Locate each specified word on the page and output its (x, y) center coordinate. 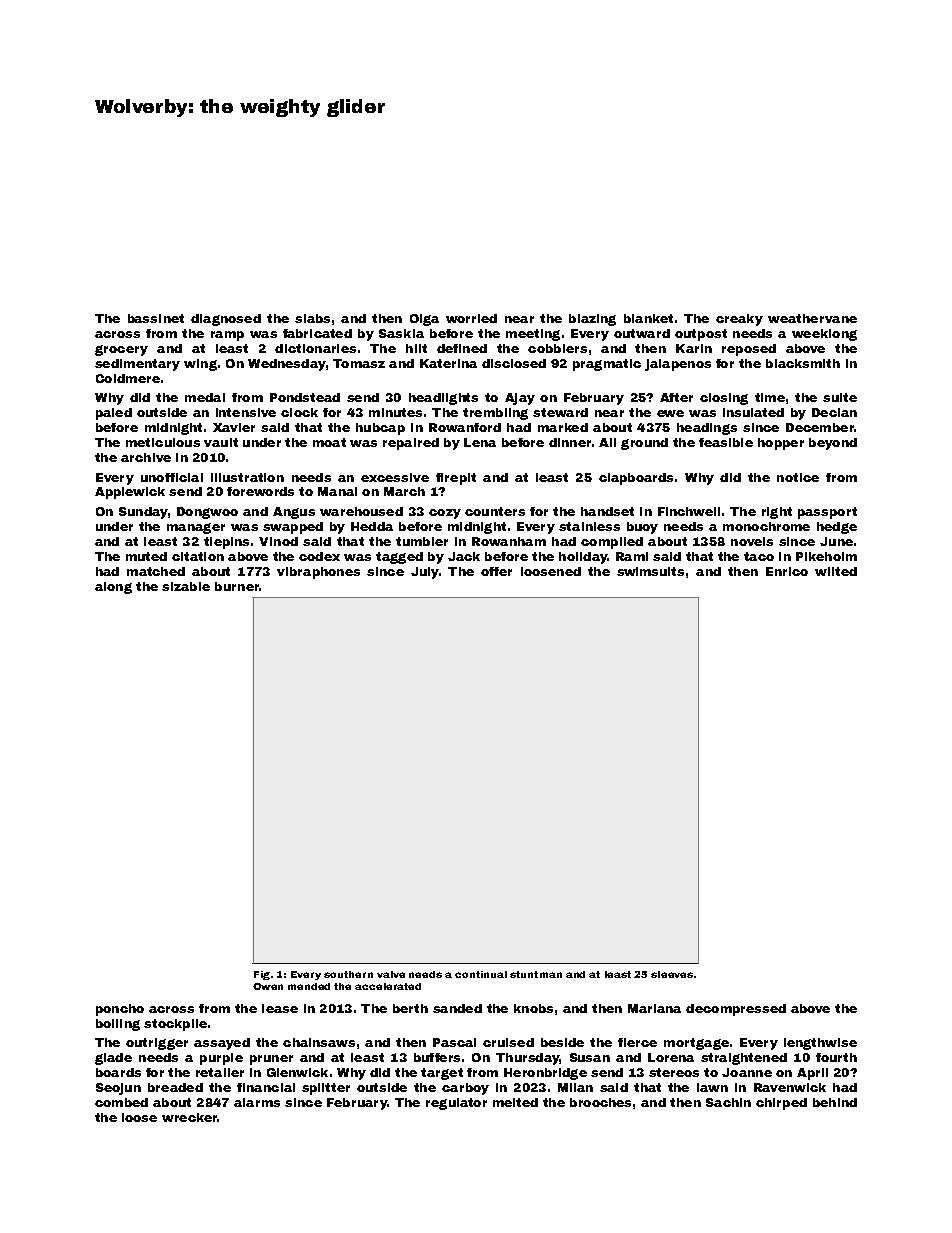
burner (237, 586)
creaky (739, 320)
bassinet (156, 318)
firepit (456, 479)
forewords (260, 491)
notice (798, 477)
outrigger (157, 1044)
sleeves (672, 974)
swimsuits (650, 571)
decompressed (736, 1010)
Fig (262, 975)
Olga (424, 320)
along (113, 588)
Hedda (372, 526)
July (425, 573)
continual (481, 974)
